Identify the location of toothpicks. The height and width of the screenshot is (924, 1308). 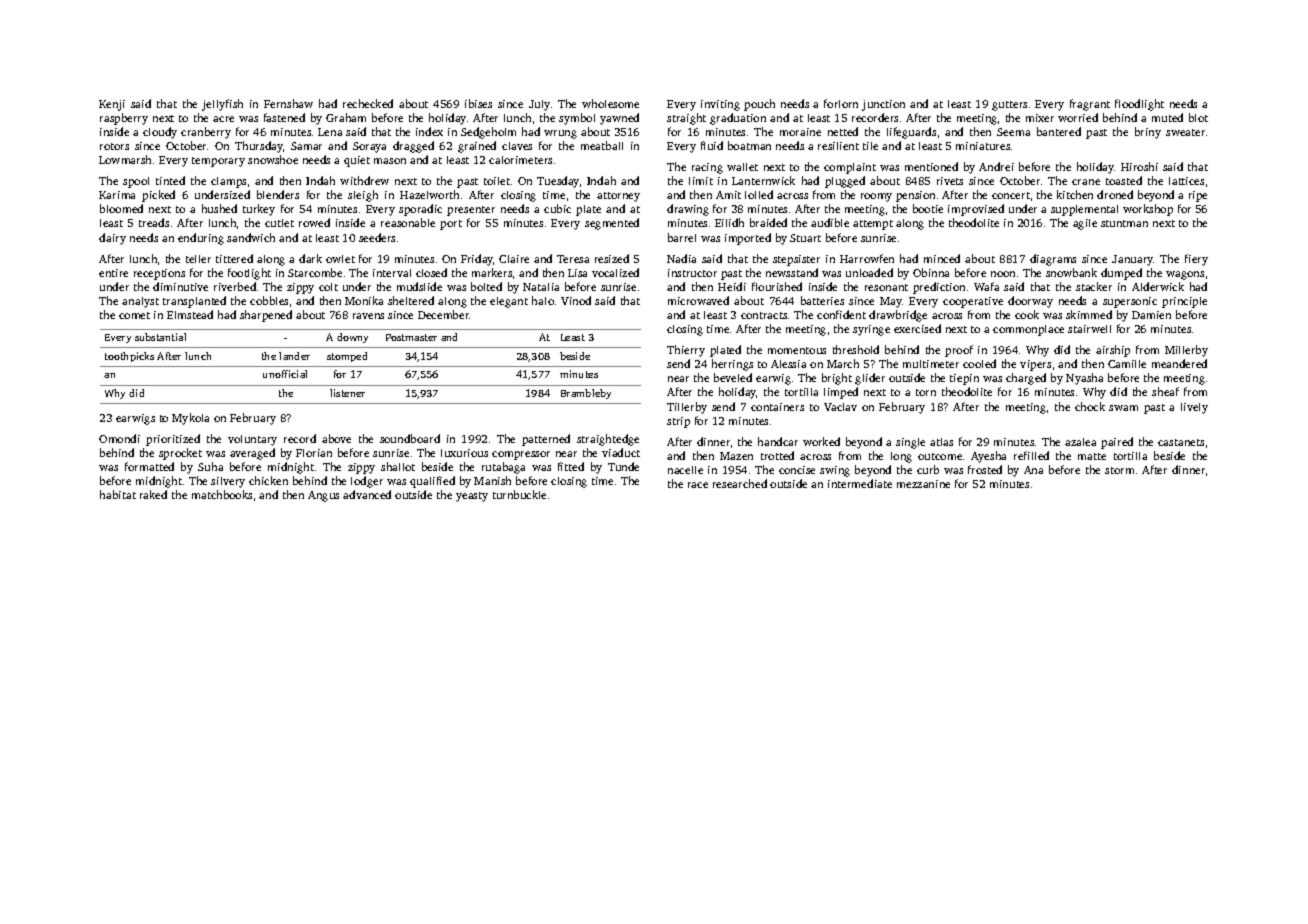
(129, 357).
